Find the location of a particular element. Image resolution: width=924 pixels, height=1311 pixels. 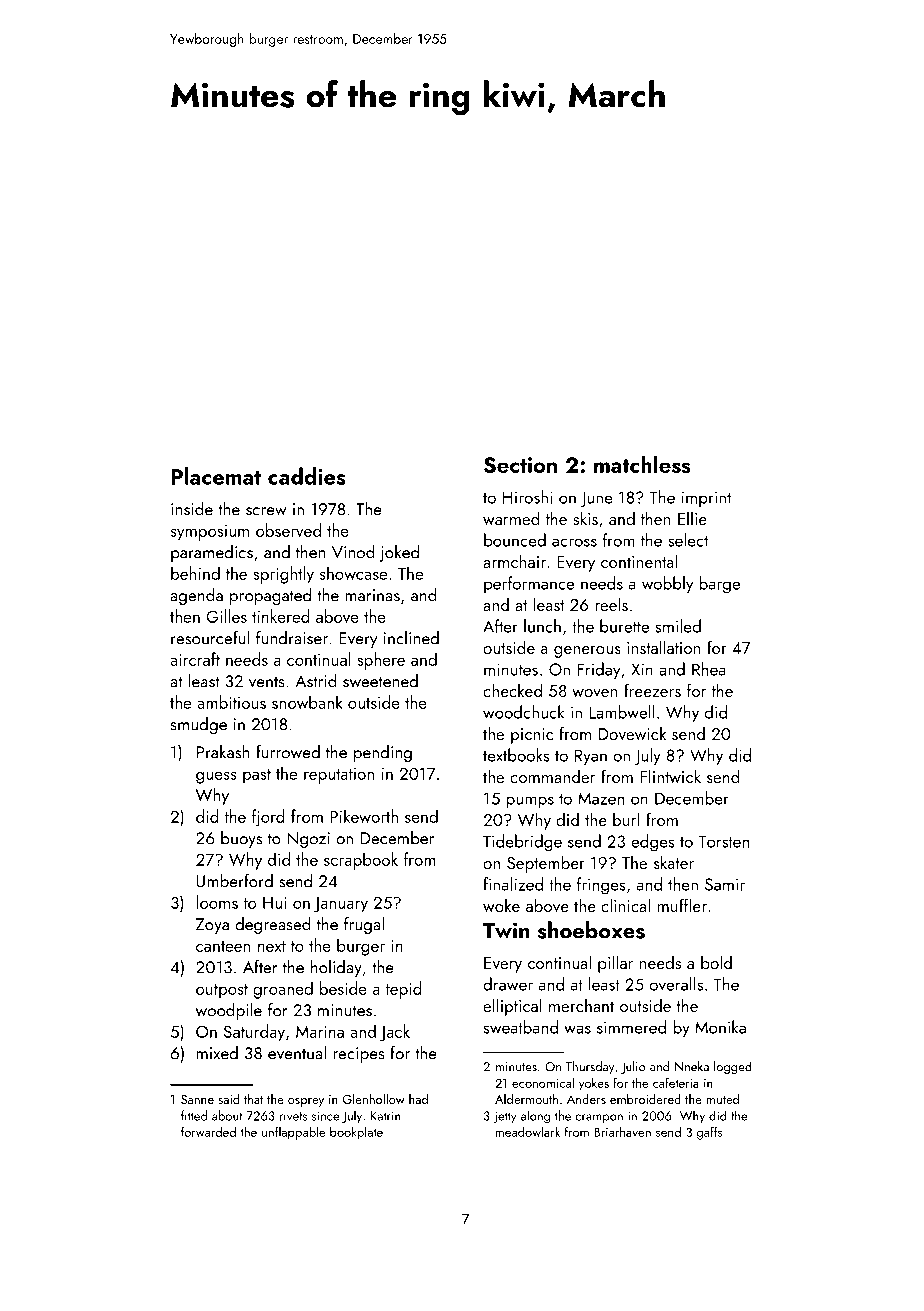

imprint is located at coordinates (706, 499).
